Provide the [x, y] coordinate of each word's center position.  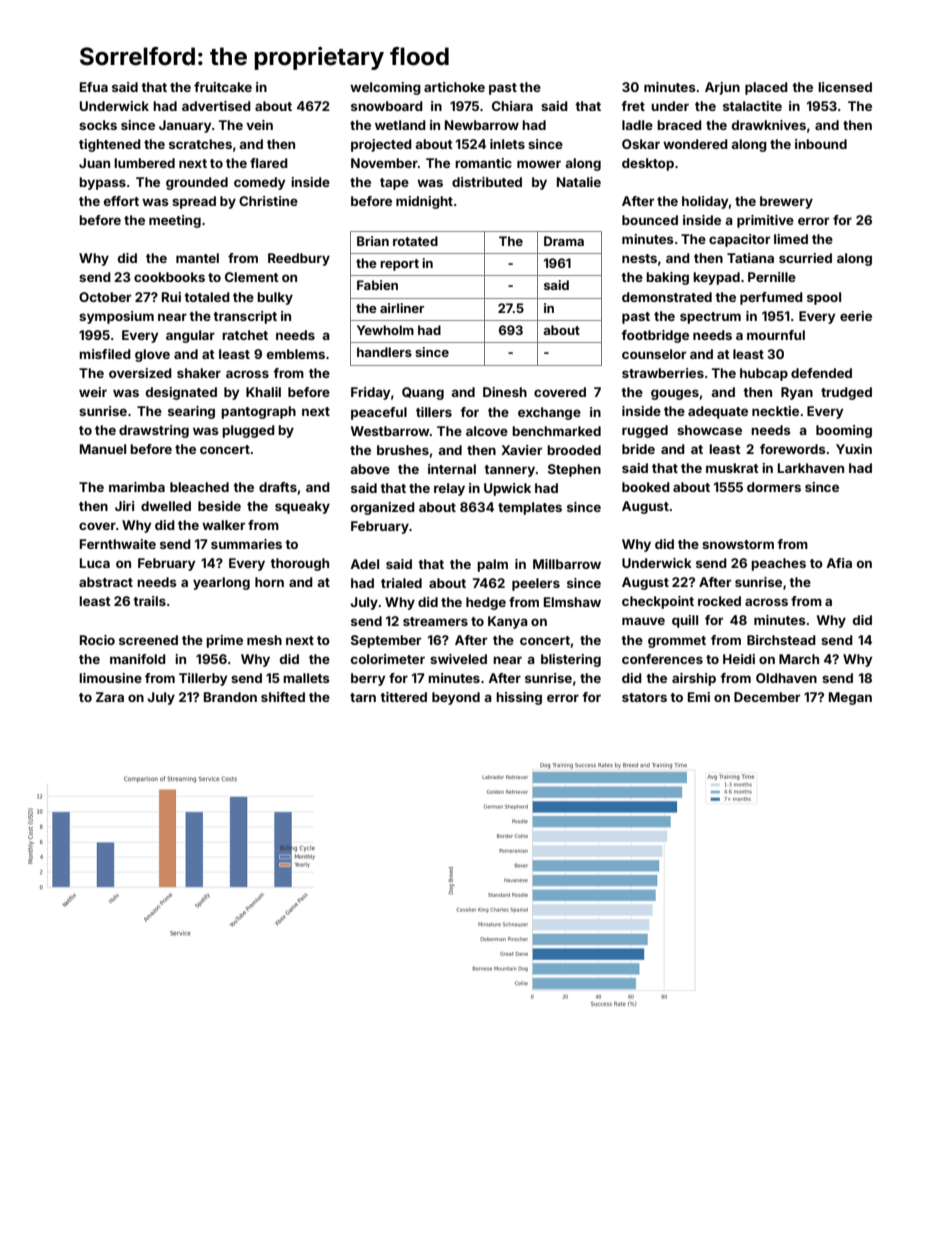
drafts [278, 487]
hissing [519, 698]
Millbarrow [567, 564]
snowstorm [738, 544]
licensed [845, 87]
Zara [110, 697]
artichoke [454, 87]
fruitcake [223, 87]
